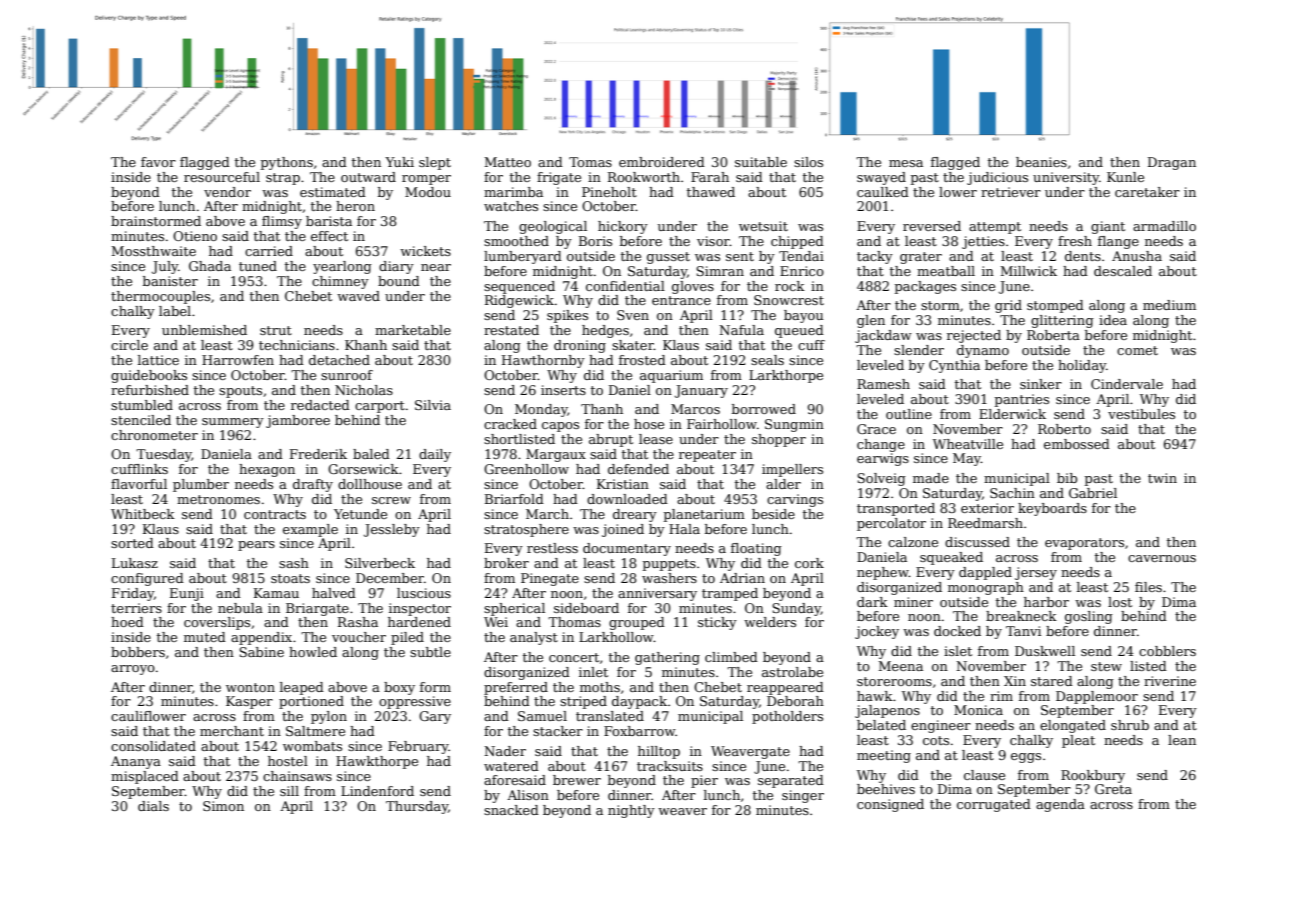  What do you see at coordinates (1078, 741) in the screenshot?
I see `pleat` at bounding box center [1078, 741].
